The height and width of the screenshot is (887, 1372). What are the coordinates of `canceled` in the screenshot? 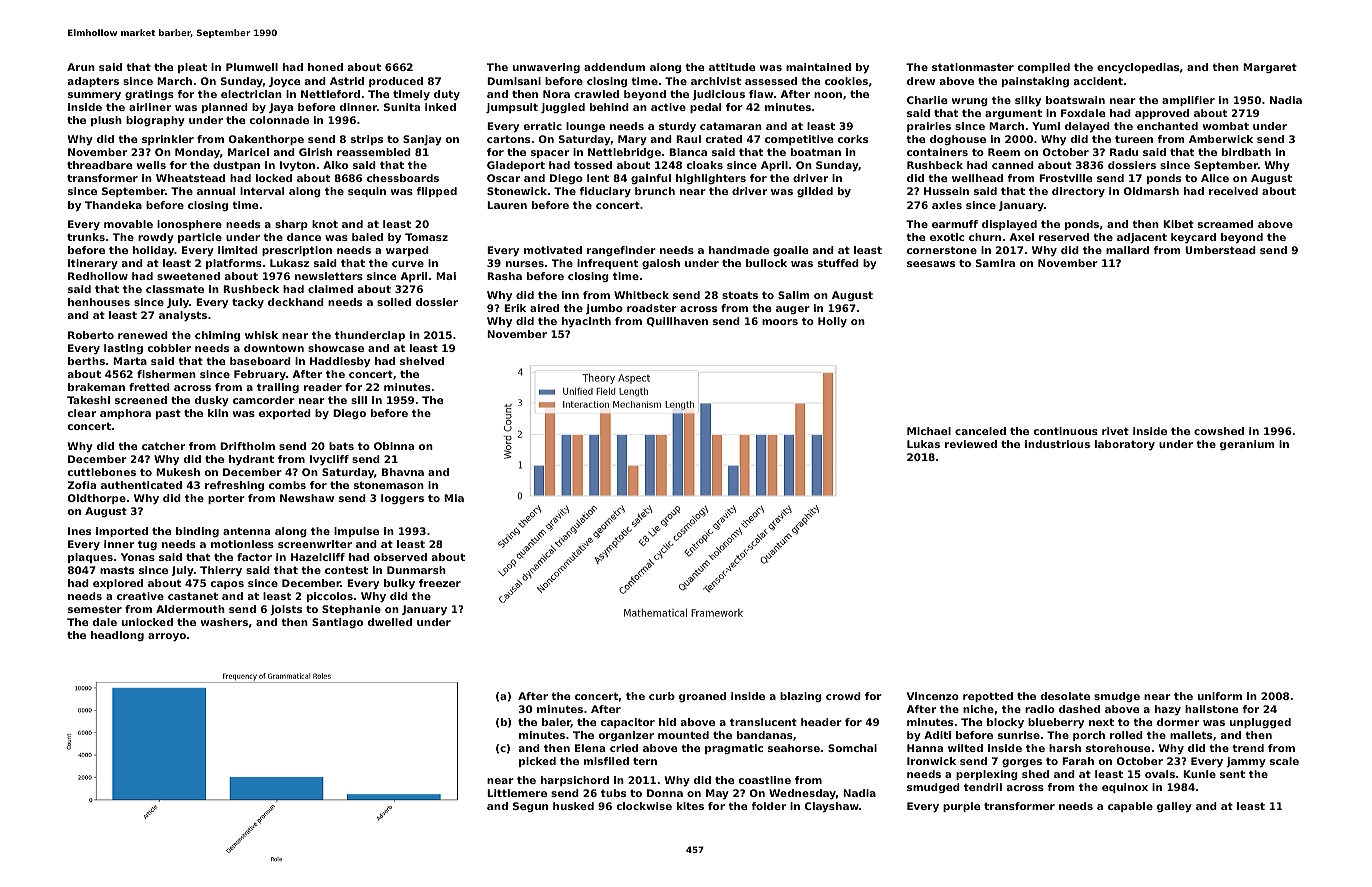 It's located at (980, 431).
